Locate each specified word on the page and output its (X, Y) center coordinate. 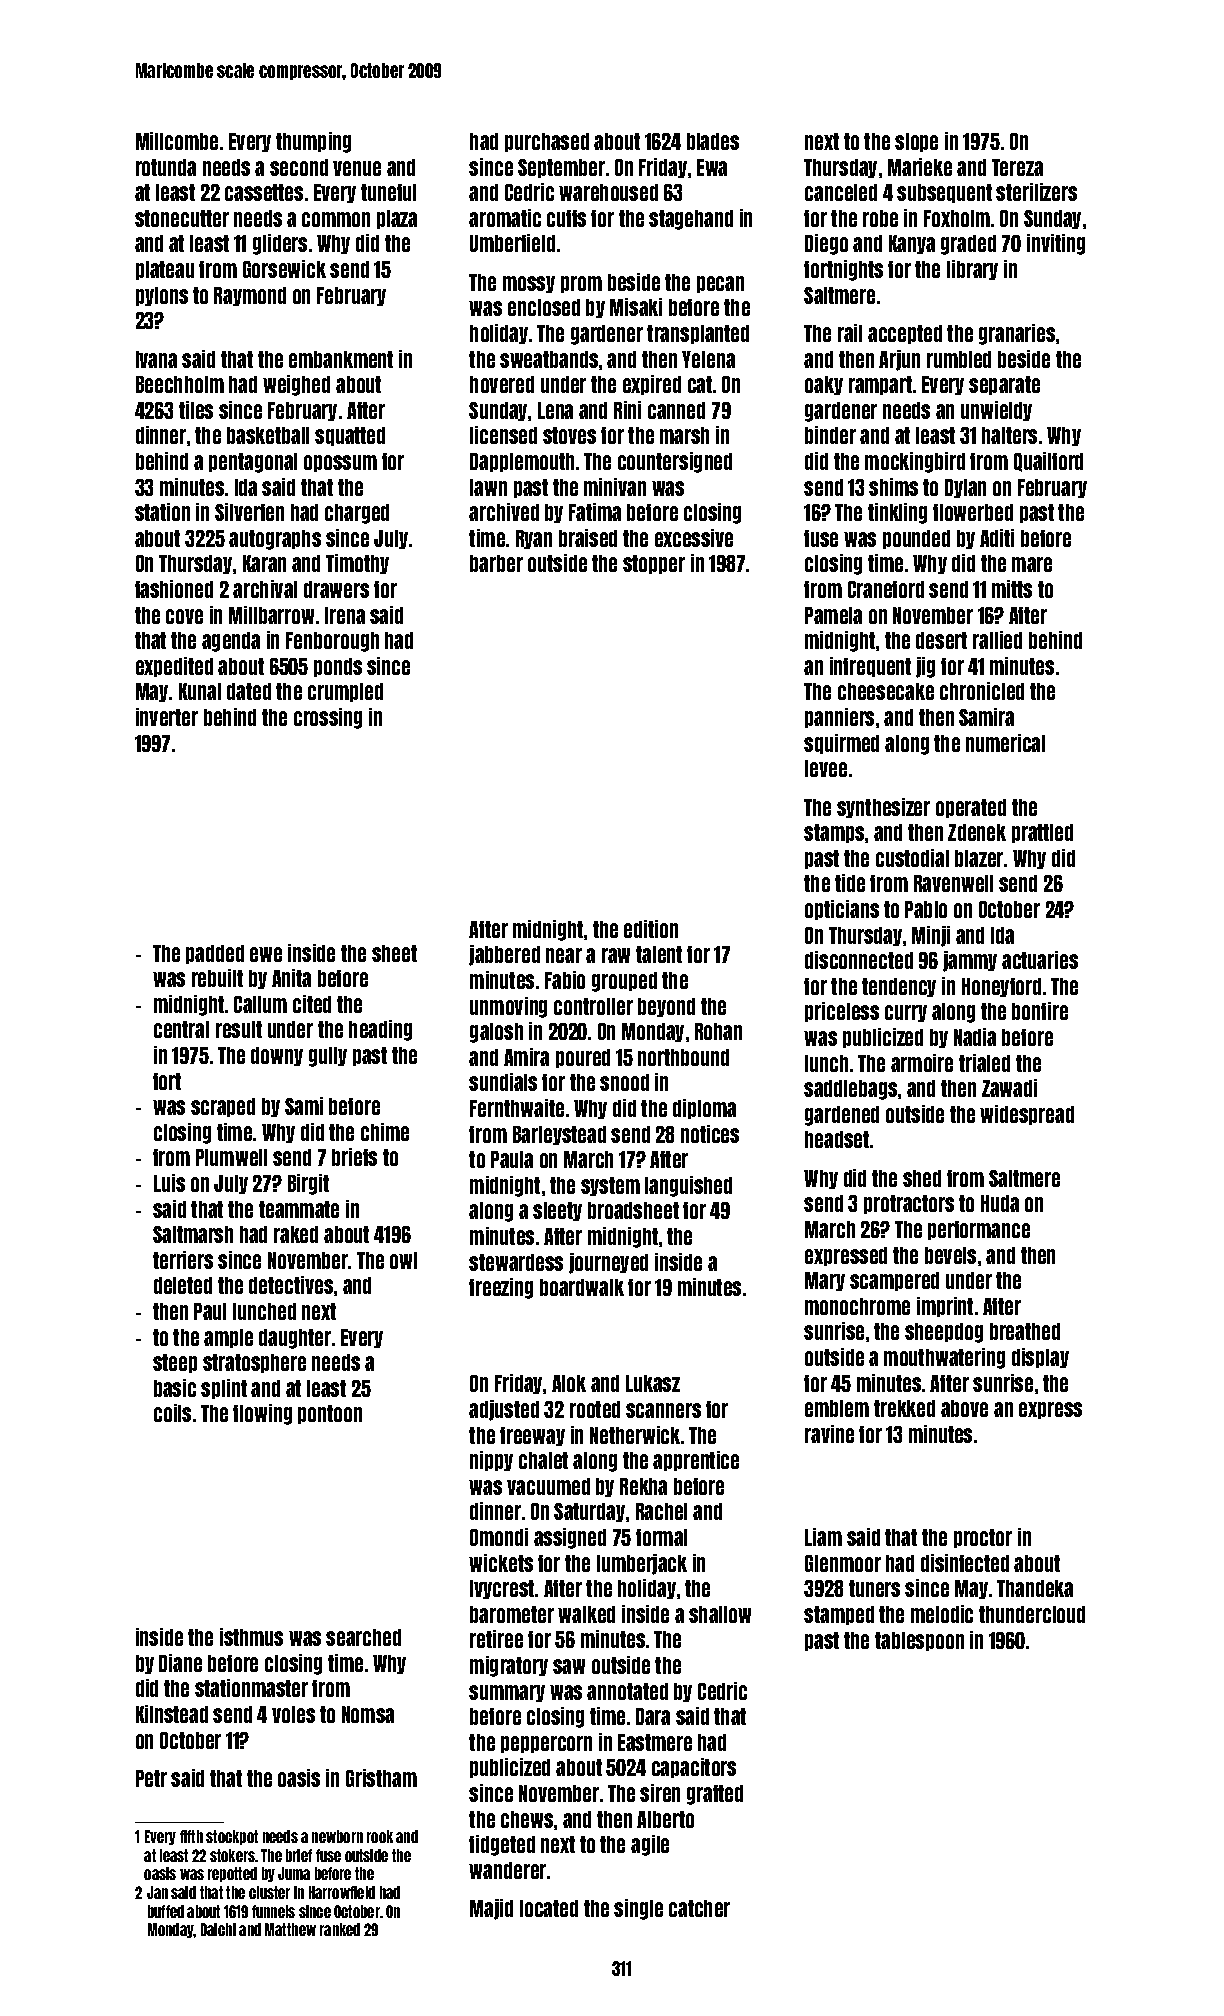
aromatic (505, 218)
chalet (543, 1460)
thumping (313, 142)
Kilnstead (172, 1714)
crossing (328, 718)
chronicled (982, 691)
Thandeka (1035, 1588)
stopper (654, 564)
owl (403, 1260)
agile (650, 1845)
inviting (1056, 244)
